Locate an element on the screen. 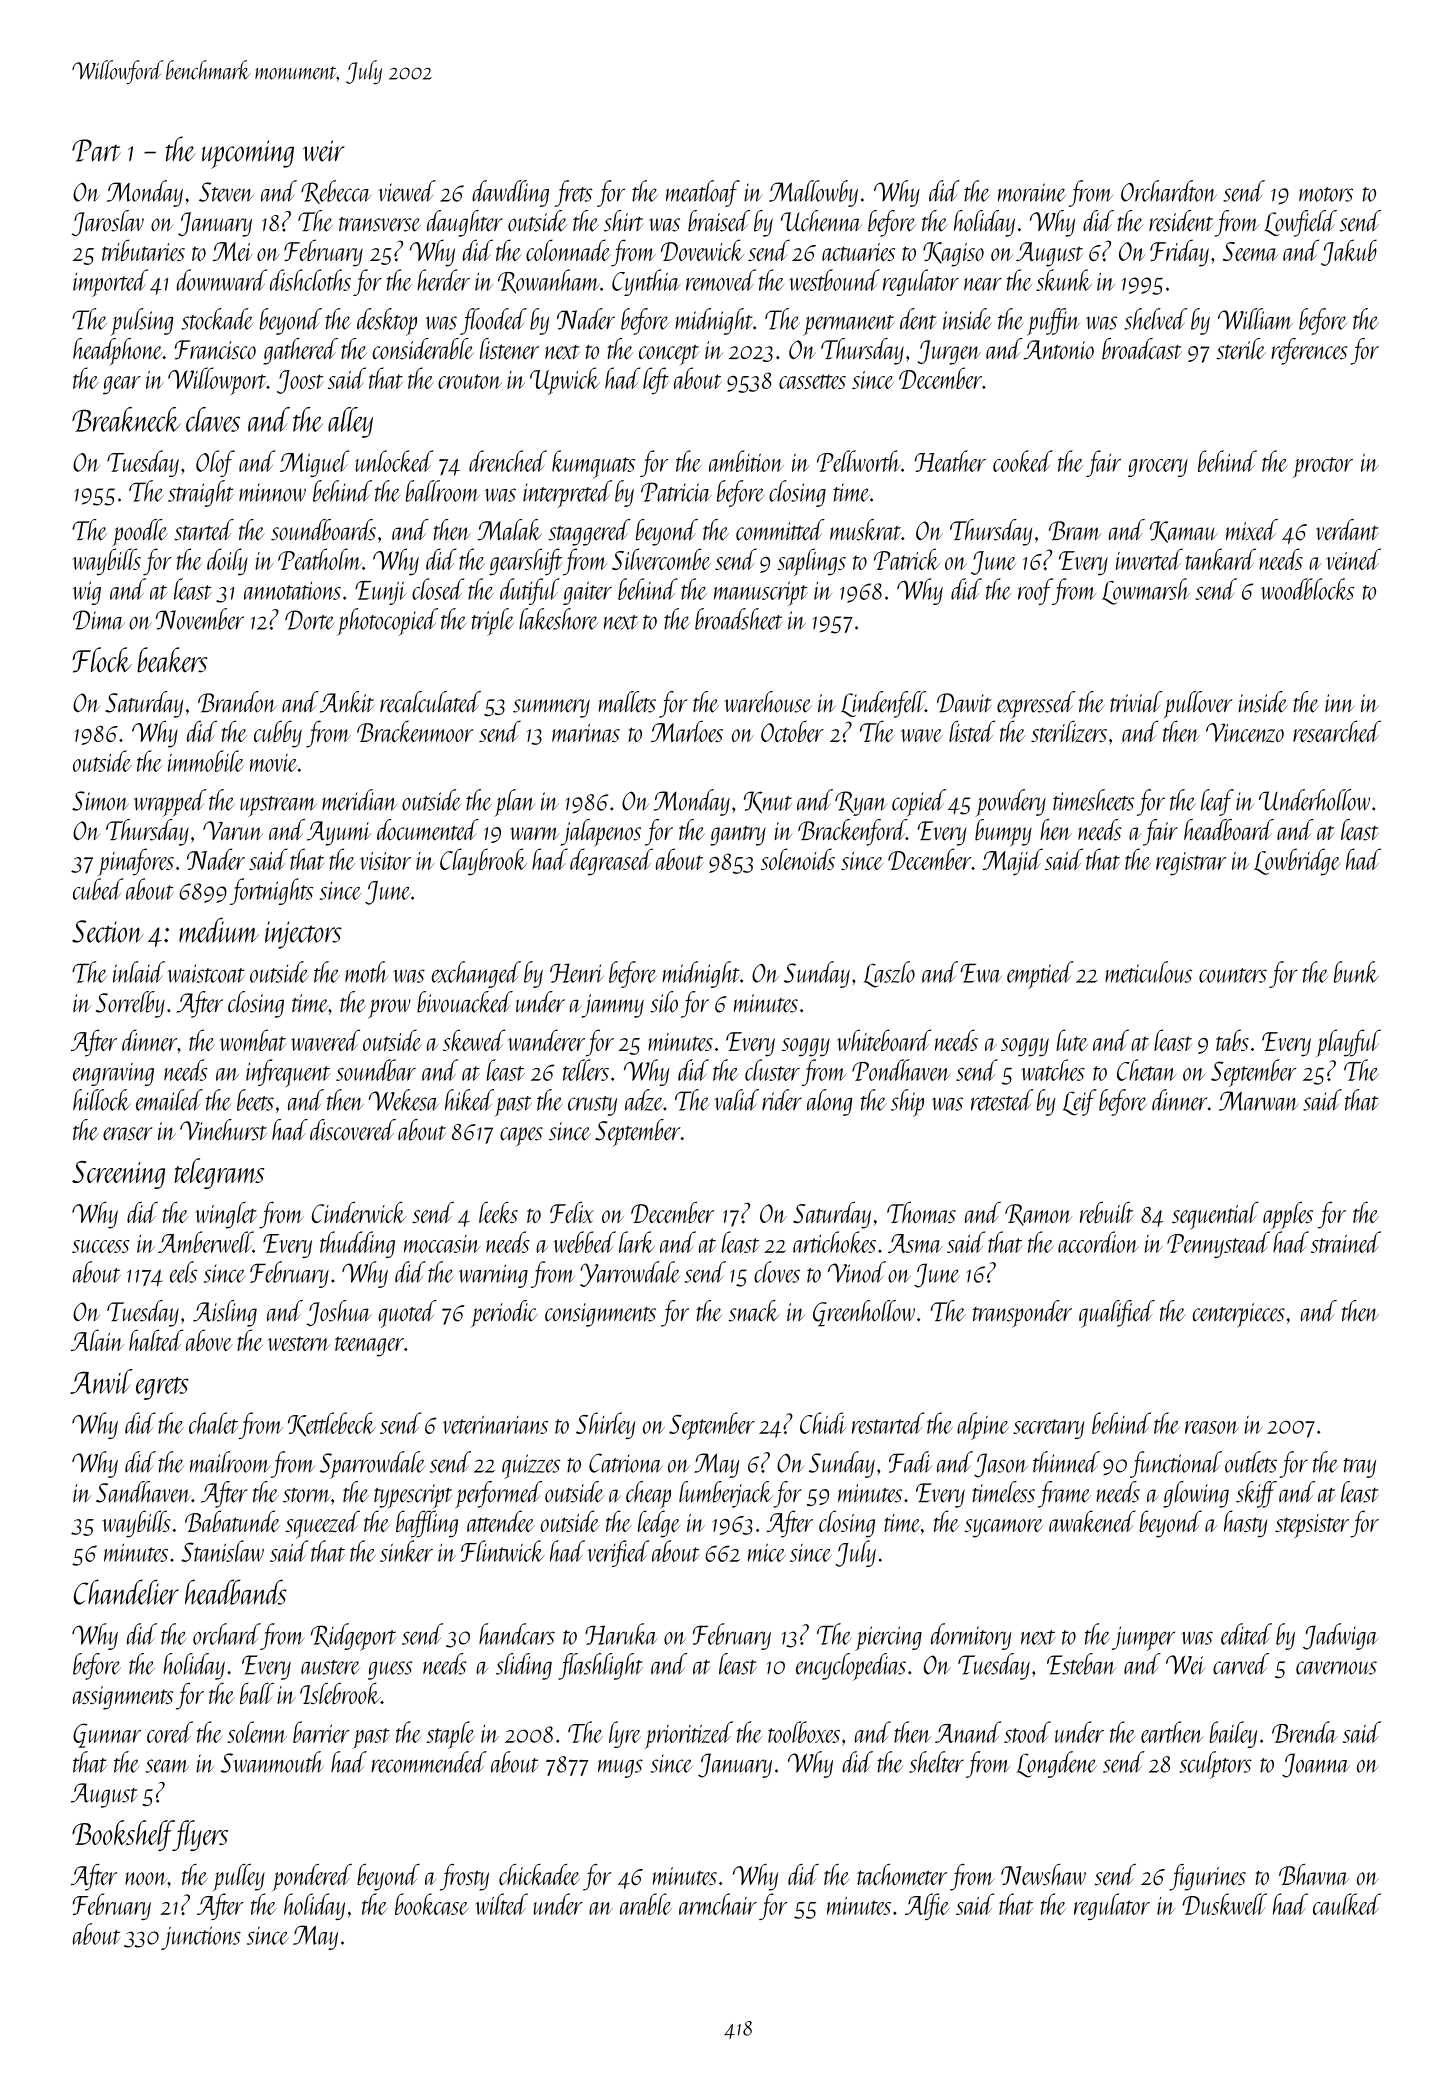  desktop is located at coordinates (387, 322).
